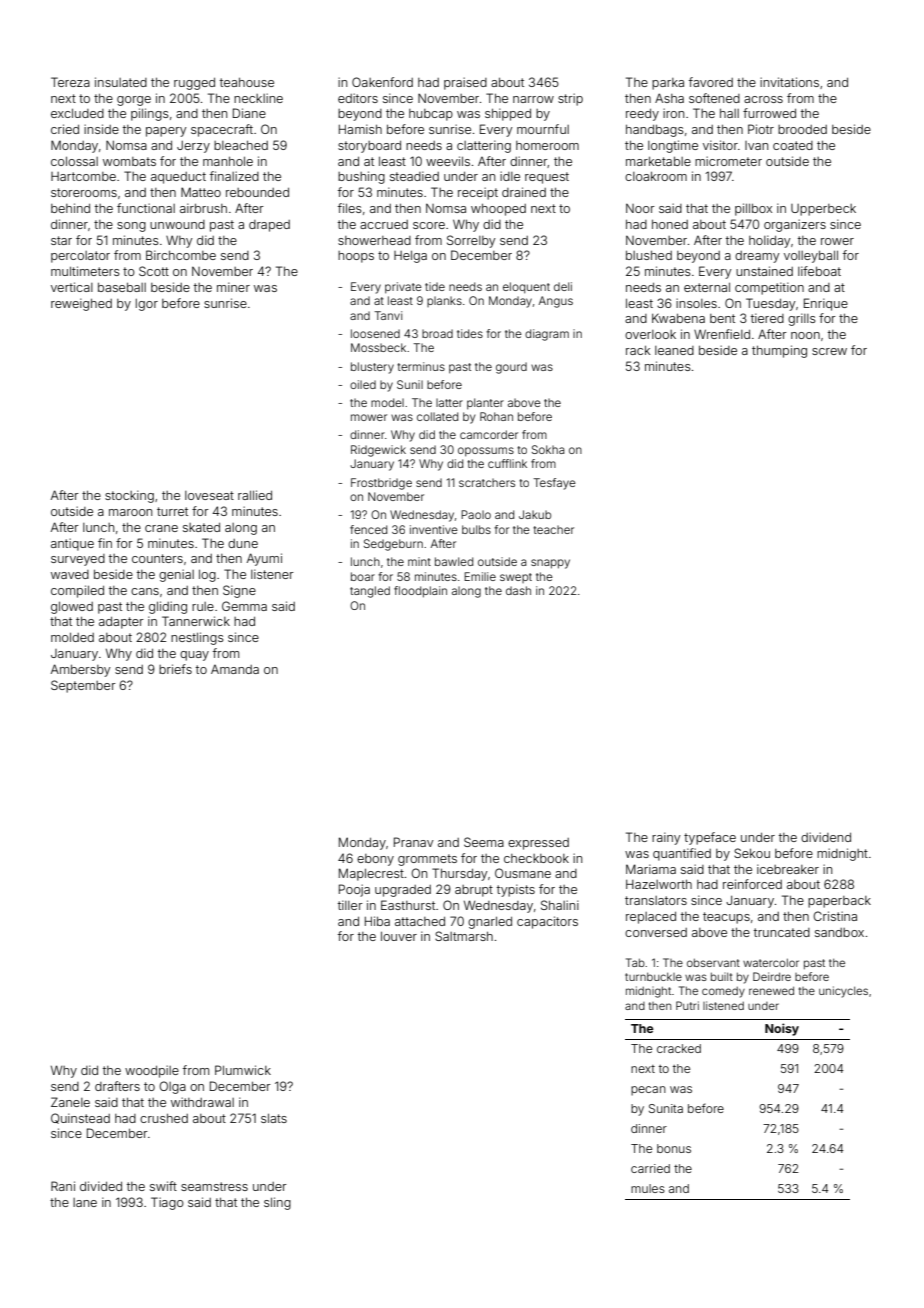 The image size is (924, 1308). I want to click on leaned, so click(674, 350).
